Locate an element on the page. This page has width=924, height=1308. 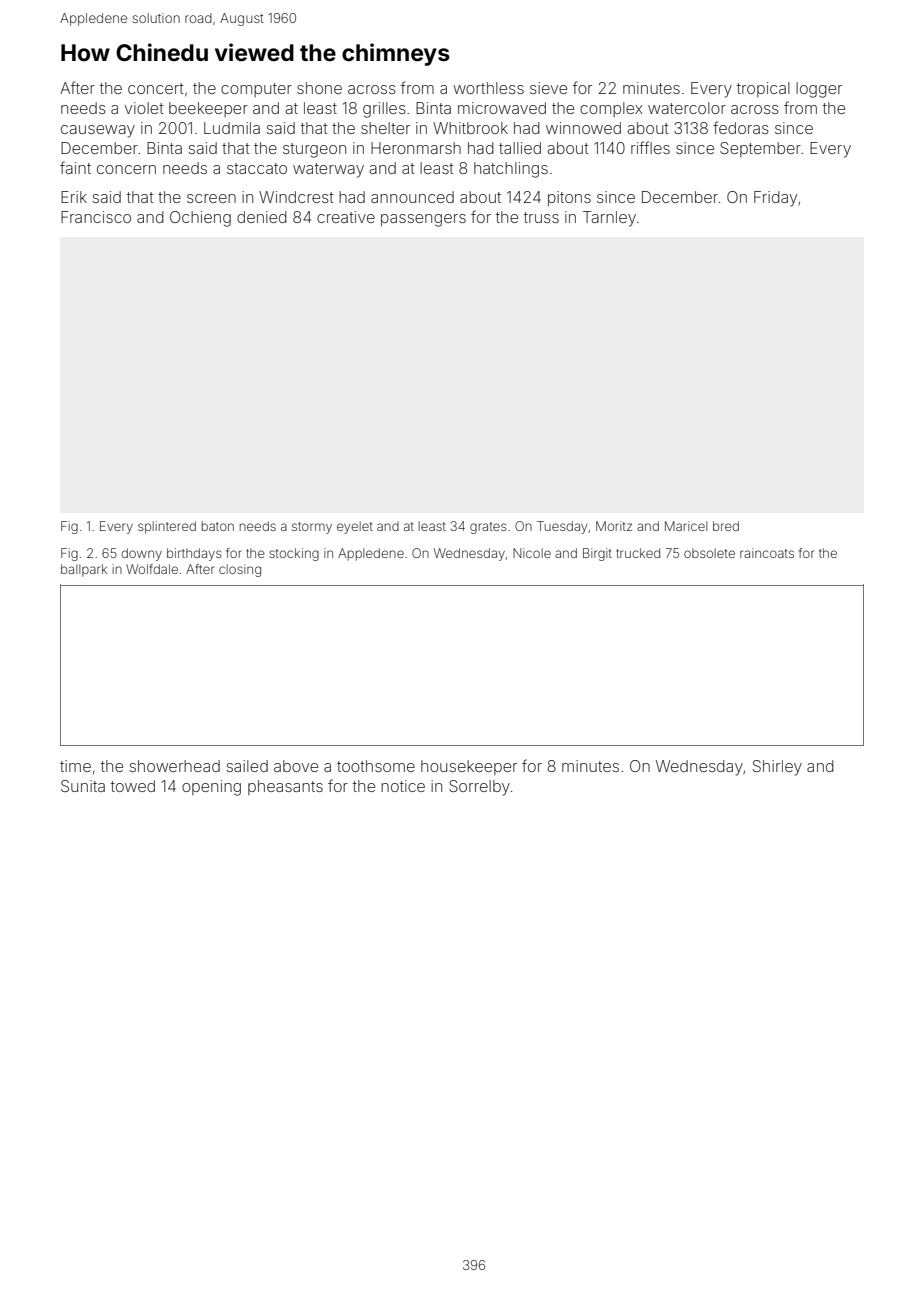
Francisco is located at coordinates (96, 217).
